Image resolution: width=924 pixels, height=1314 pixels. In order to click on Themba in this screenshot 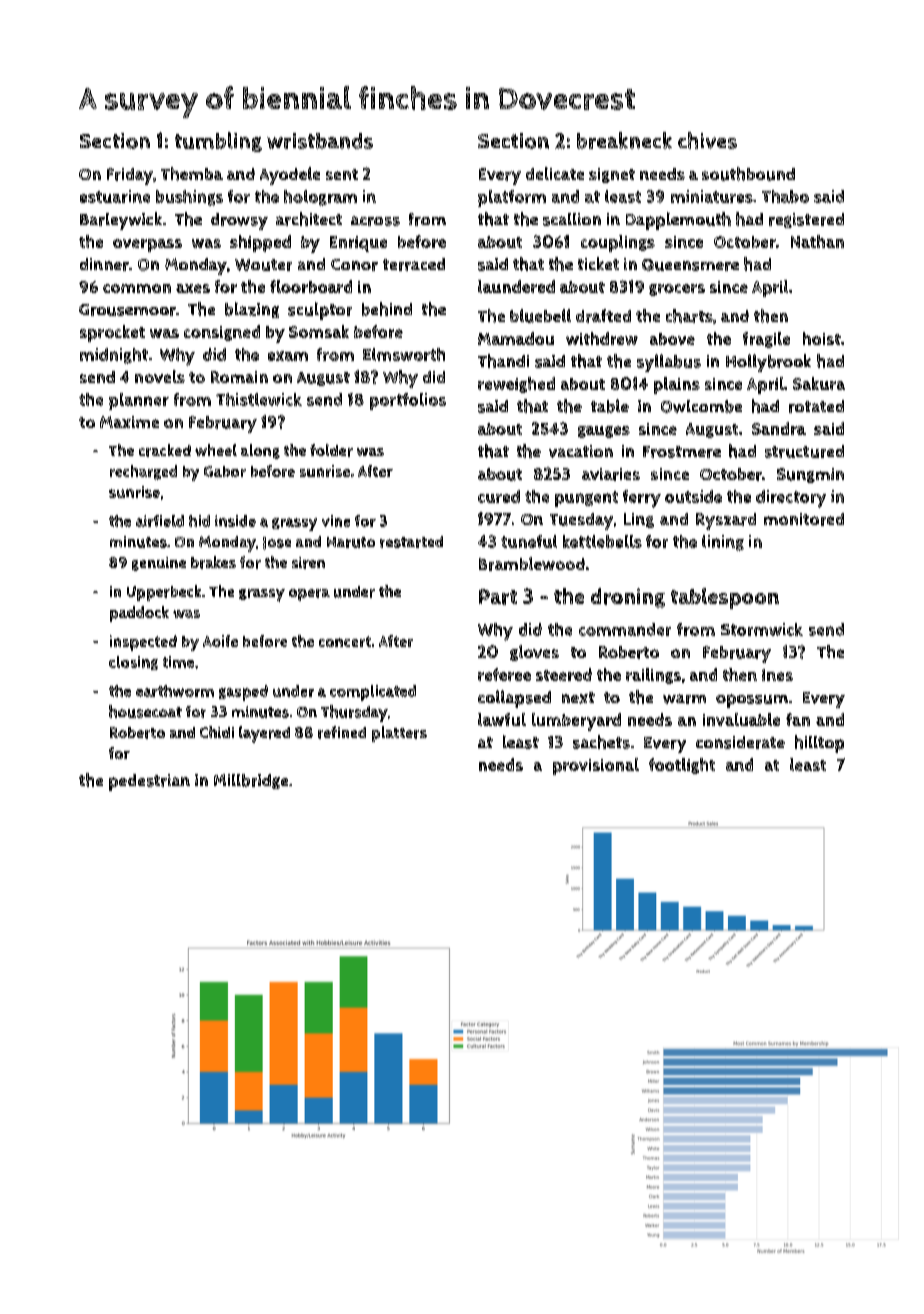, I will do `click(192, 174)`.
